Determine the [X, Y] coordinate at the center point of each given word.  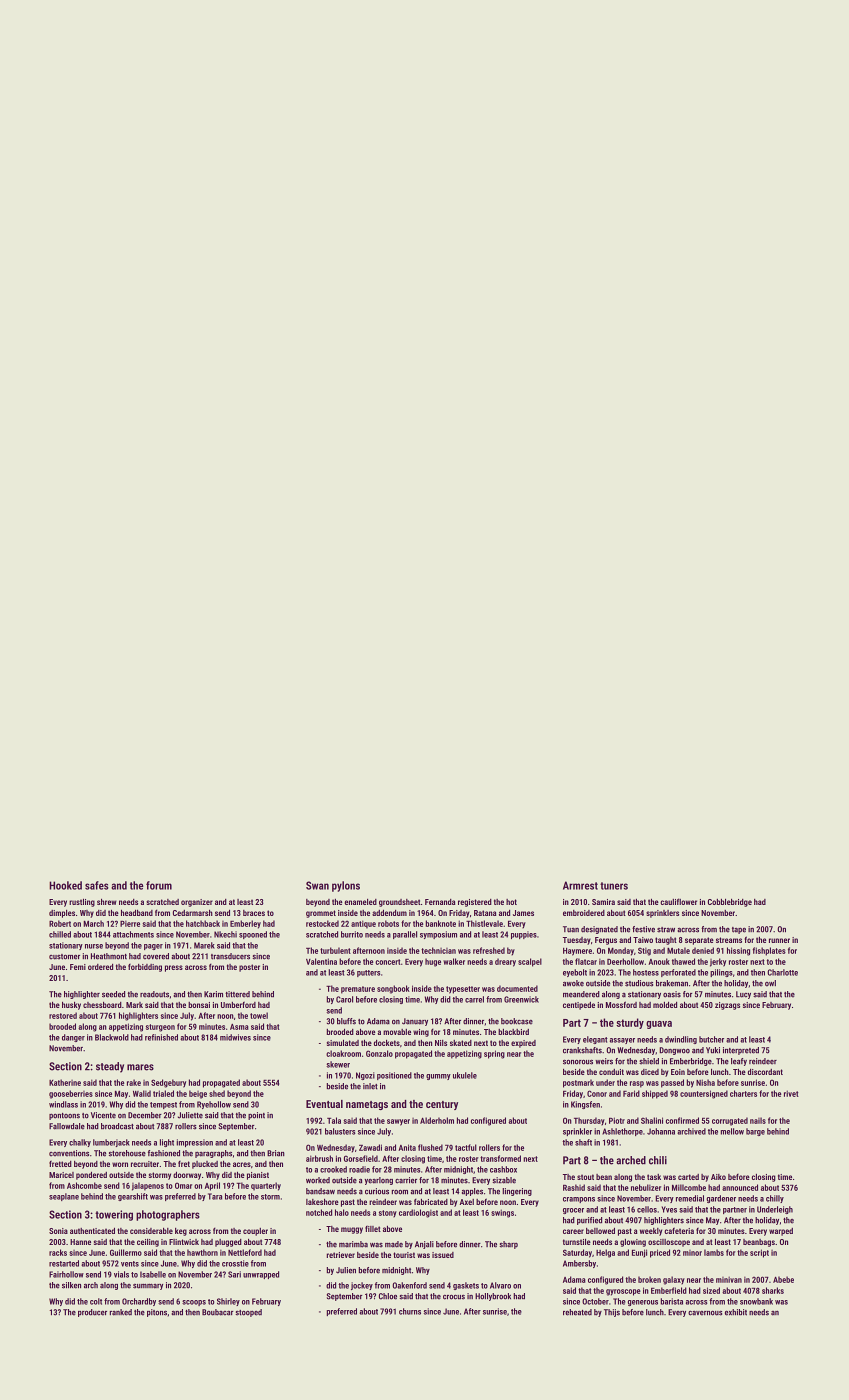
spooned [253, 935]
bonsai [199, 1005]
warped [781, 1232]
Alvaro [500, 1285]
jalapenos [148, 1186]
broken [649, 1279]
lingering [517, 1192]
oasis [672, 994]
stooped [248, 1313]
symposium [438, 935]
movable [397, 1032]
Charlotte [782, 972]
